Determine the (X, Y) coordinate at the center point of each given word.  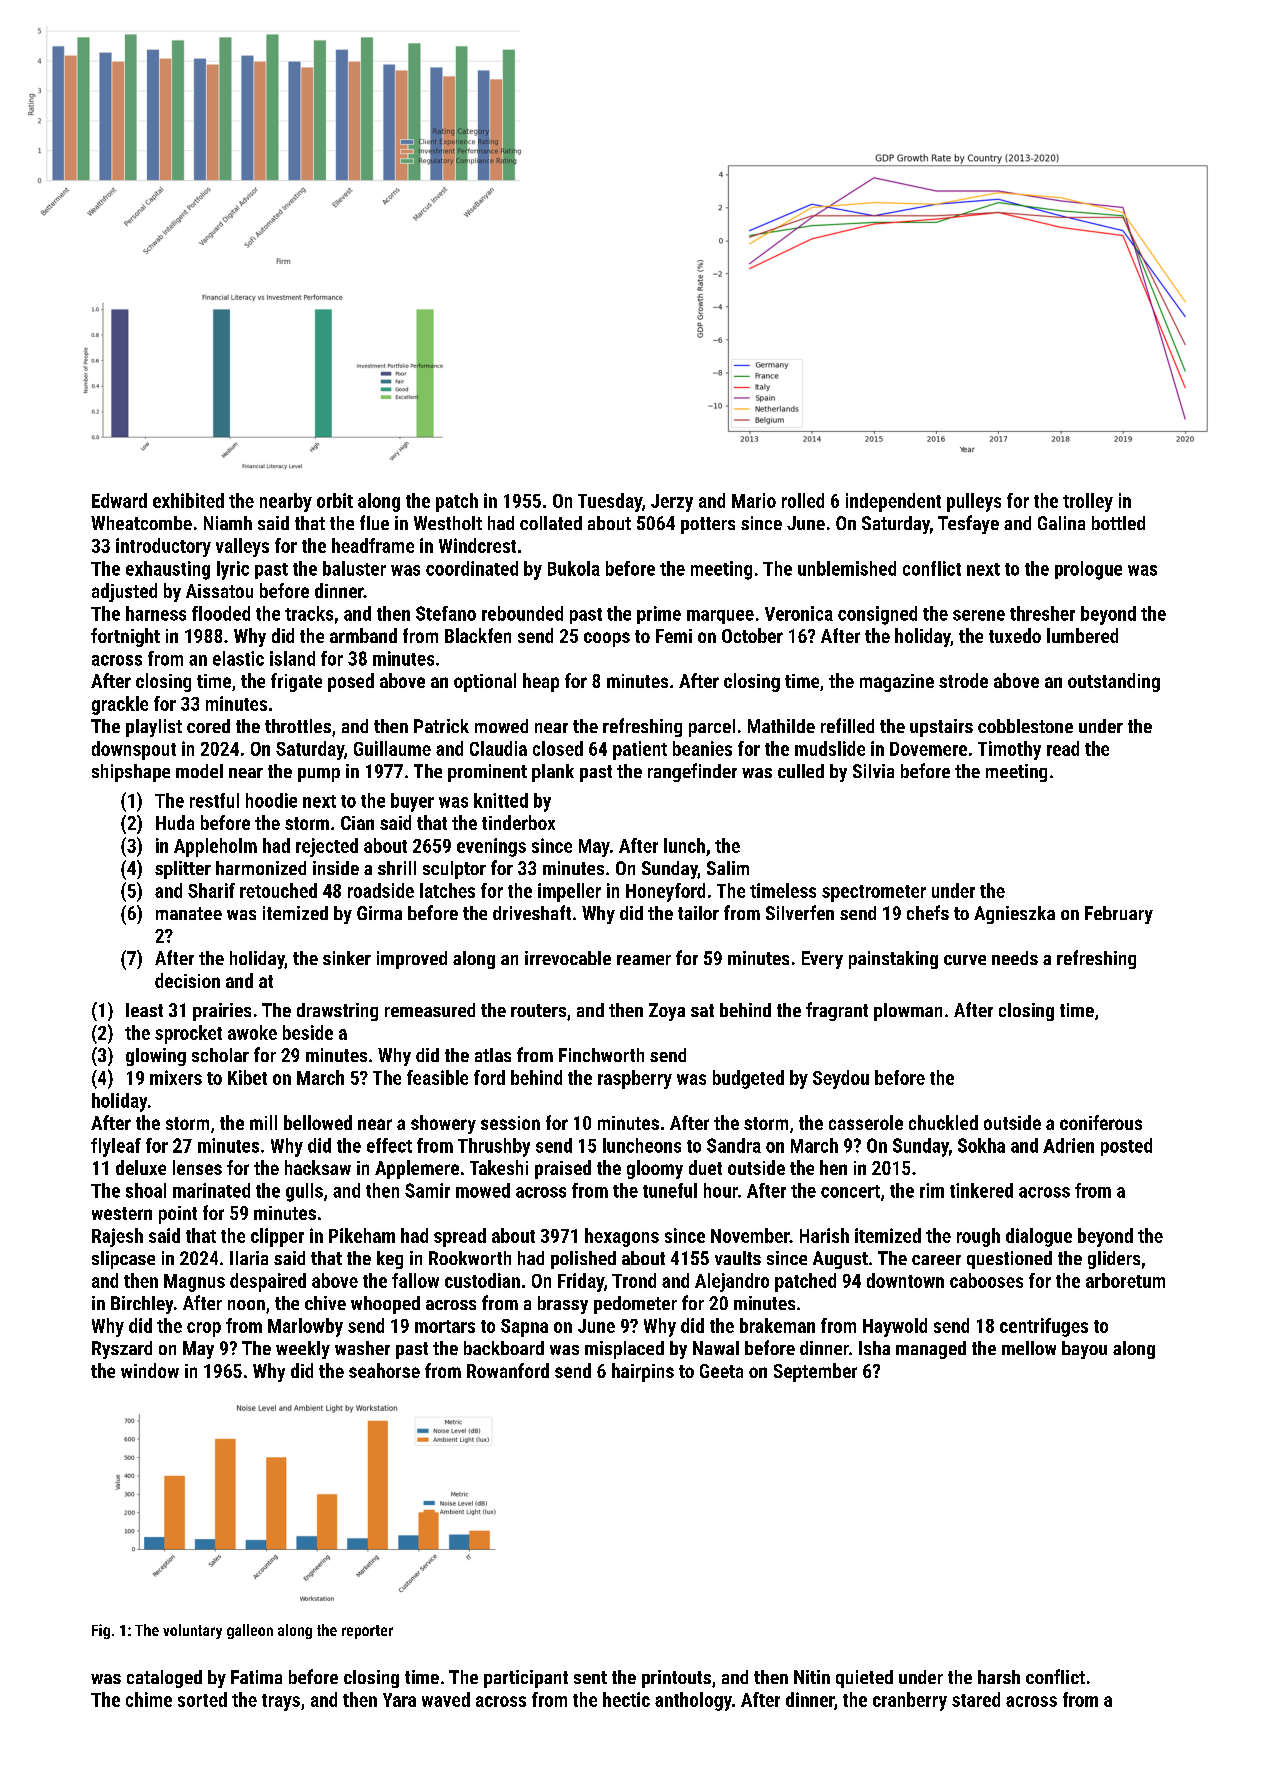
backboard (504, 1348)
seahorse (384, 1370)
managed (931, 1350)
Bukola (574, 568)
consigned (877, 615)
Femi (674, 636)
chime (149, 1699)
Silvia (873, 771)
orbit (335, 500)
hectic (626, 1699)
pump (319, 775)
